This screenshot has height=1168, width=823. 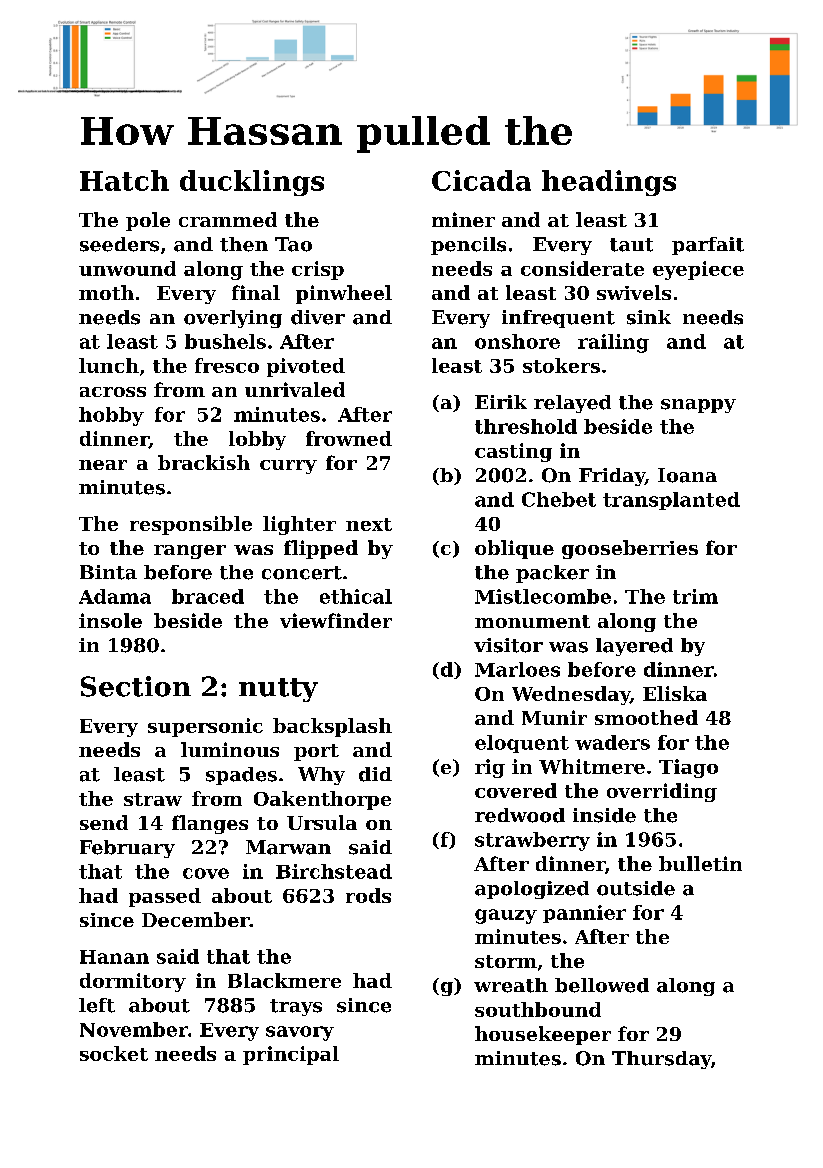 What do you see at coordinates (110, 620) in the screenshot?
I see `insole` at bounding box center [110, 620].
